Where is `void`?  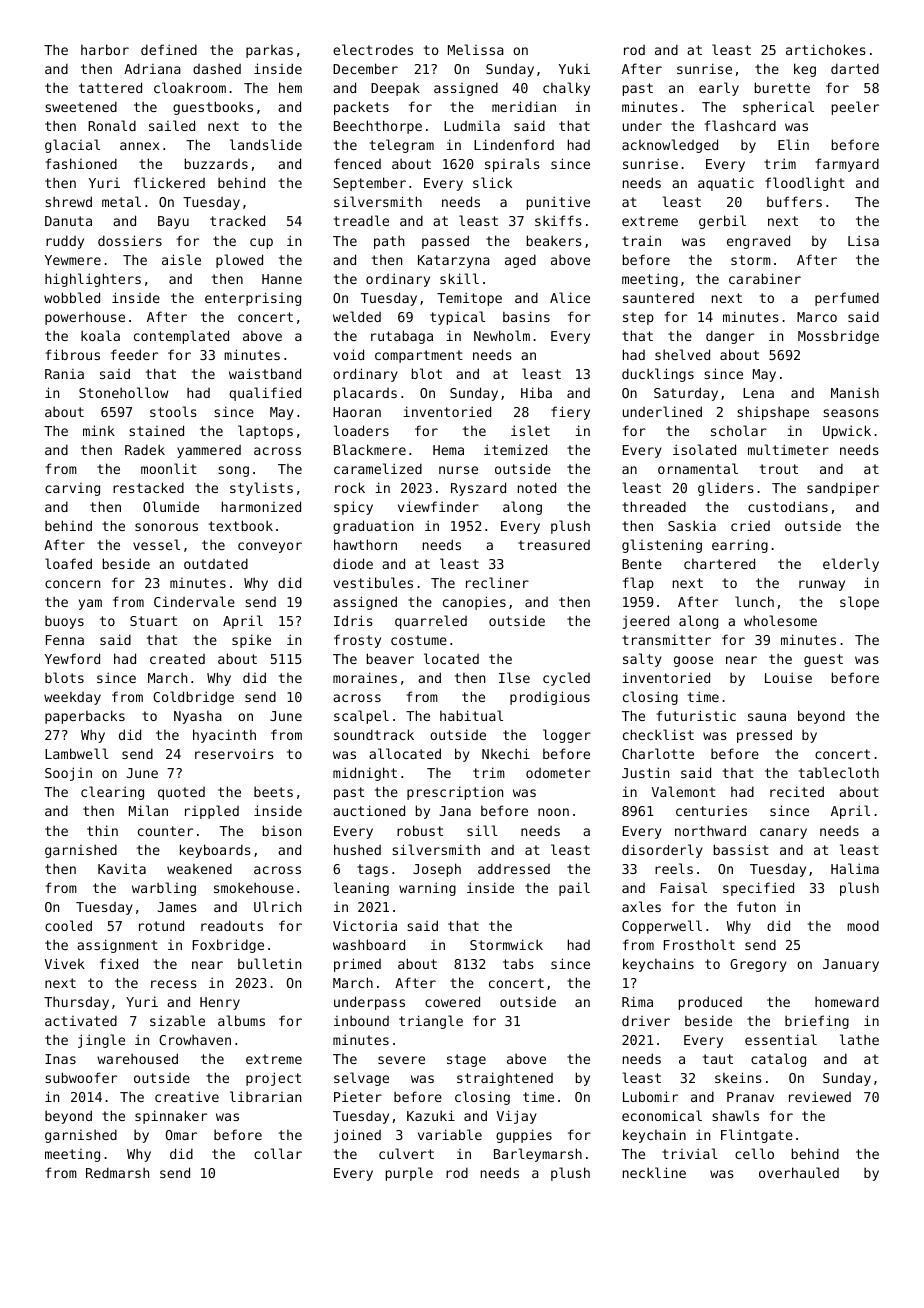 void is located at coordinates (348, 354).
